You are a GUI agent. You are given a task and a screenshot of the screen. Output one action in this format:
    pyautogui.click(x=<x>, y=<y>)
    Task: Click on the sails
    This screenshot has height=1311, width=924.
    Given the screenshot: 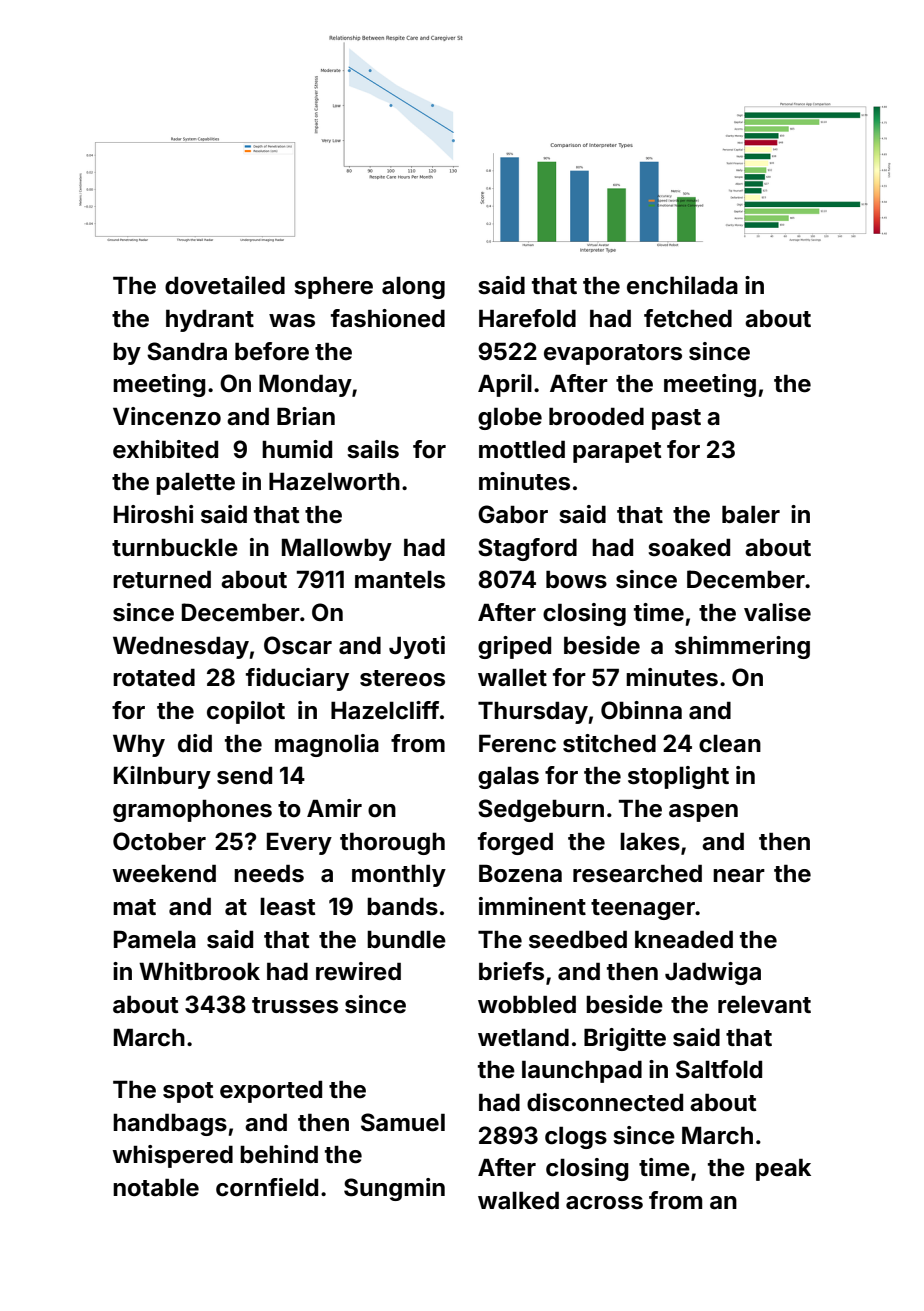 What is the action you would take?
    pyautogui.click(x=373, y=449)
